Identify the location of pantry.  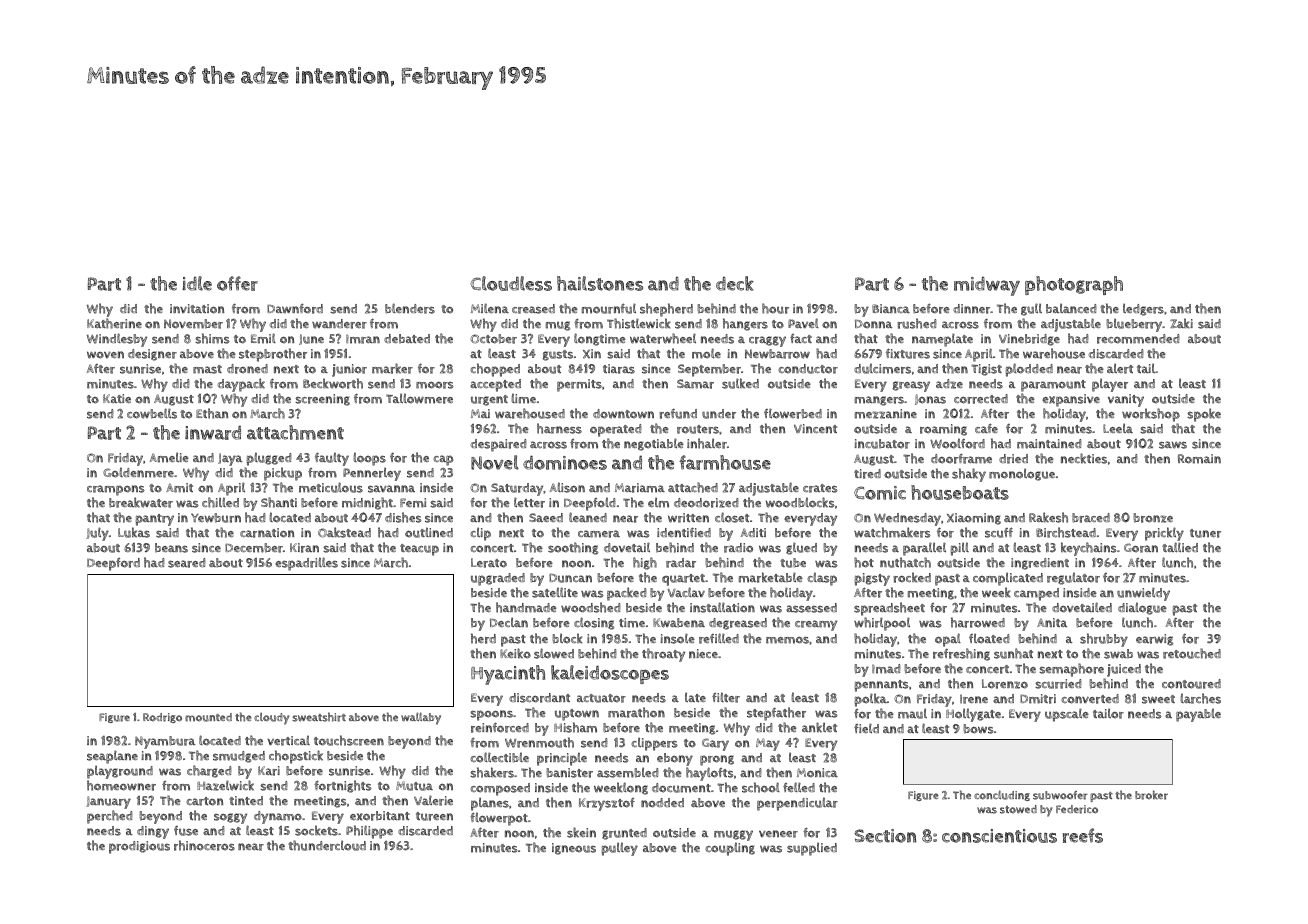
(155, 520).
